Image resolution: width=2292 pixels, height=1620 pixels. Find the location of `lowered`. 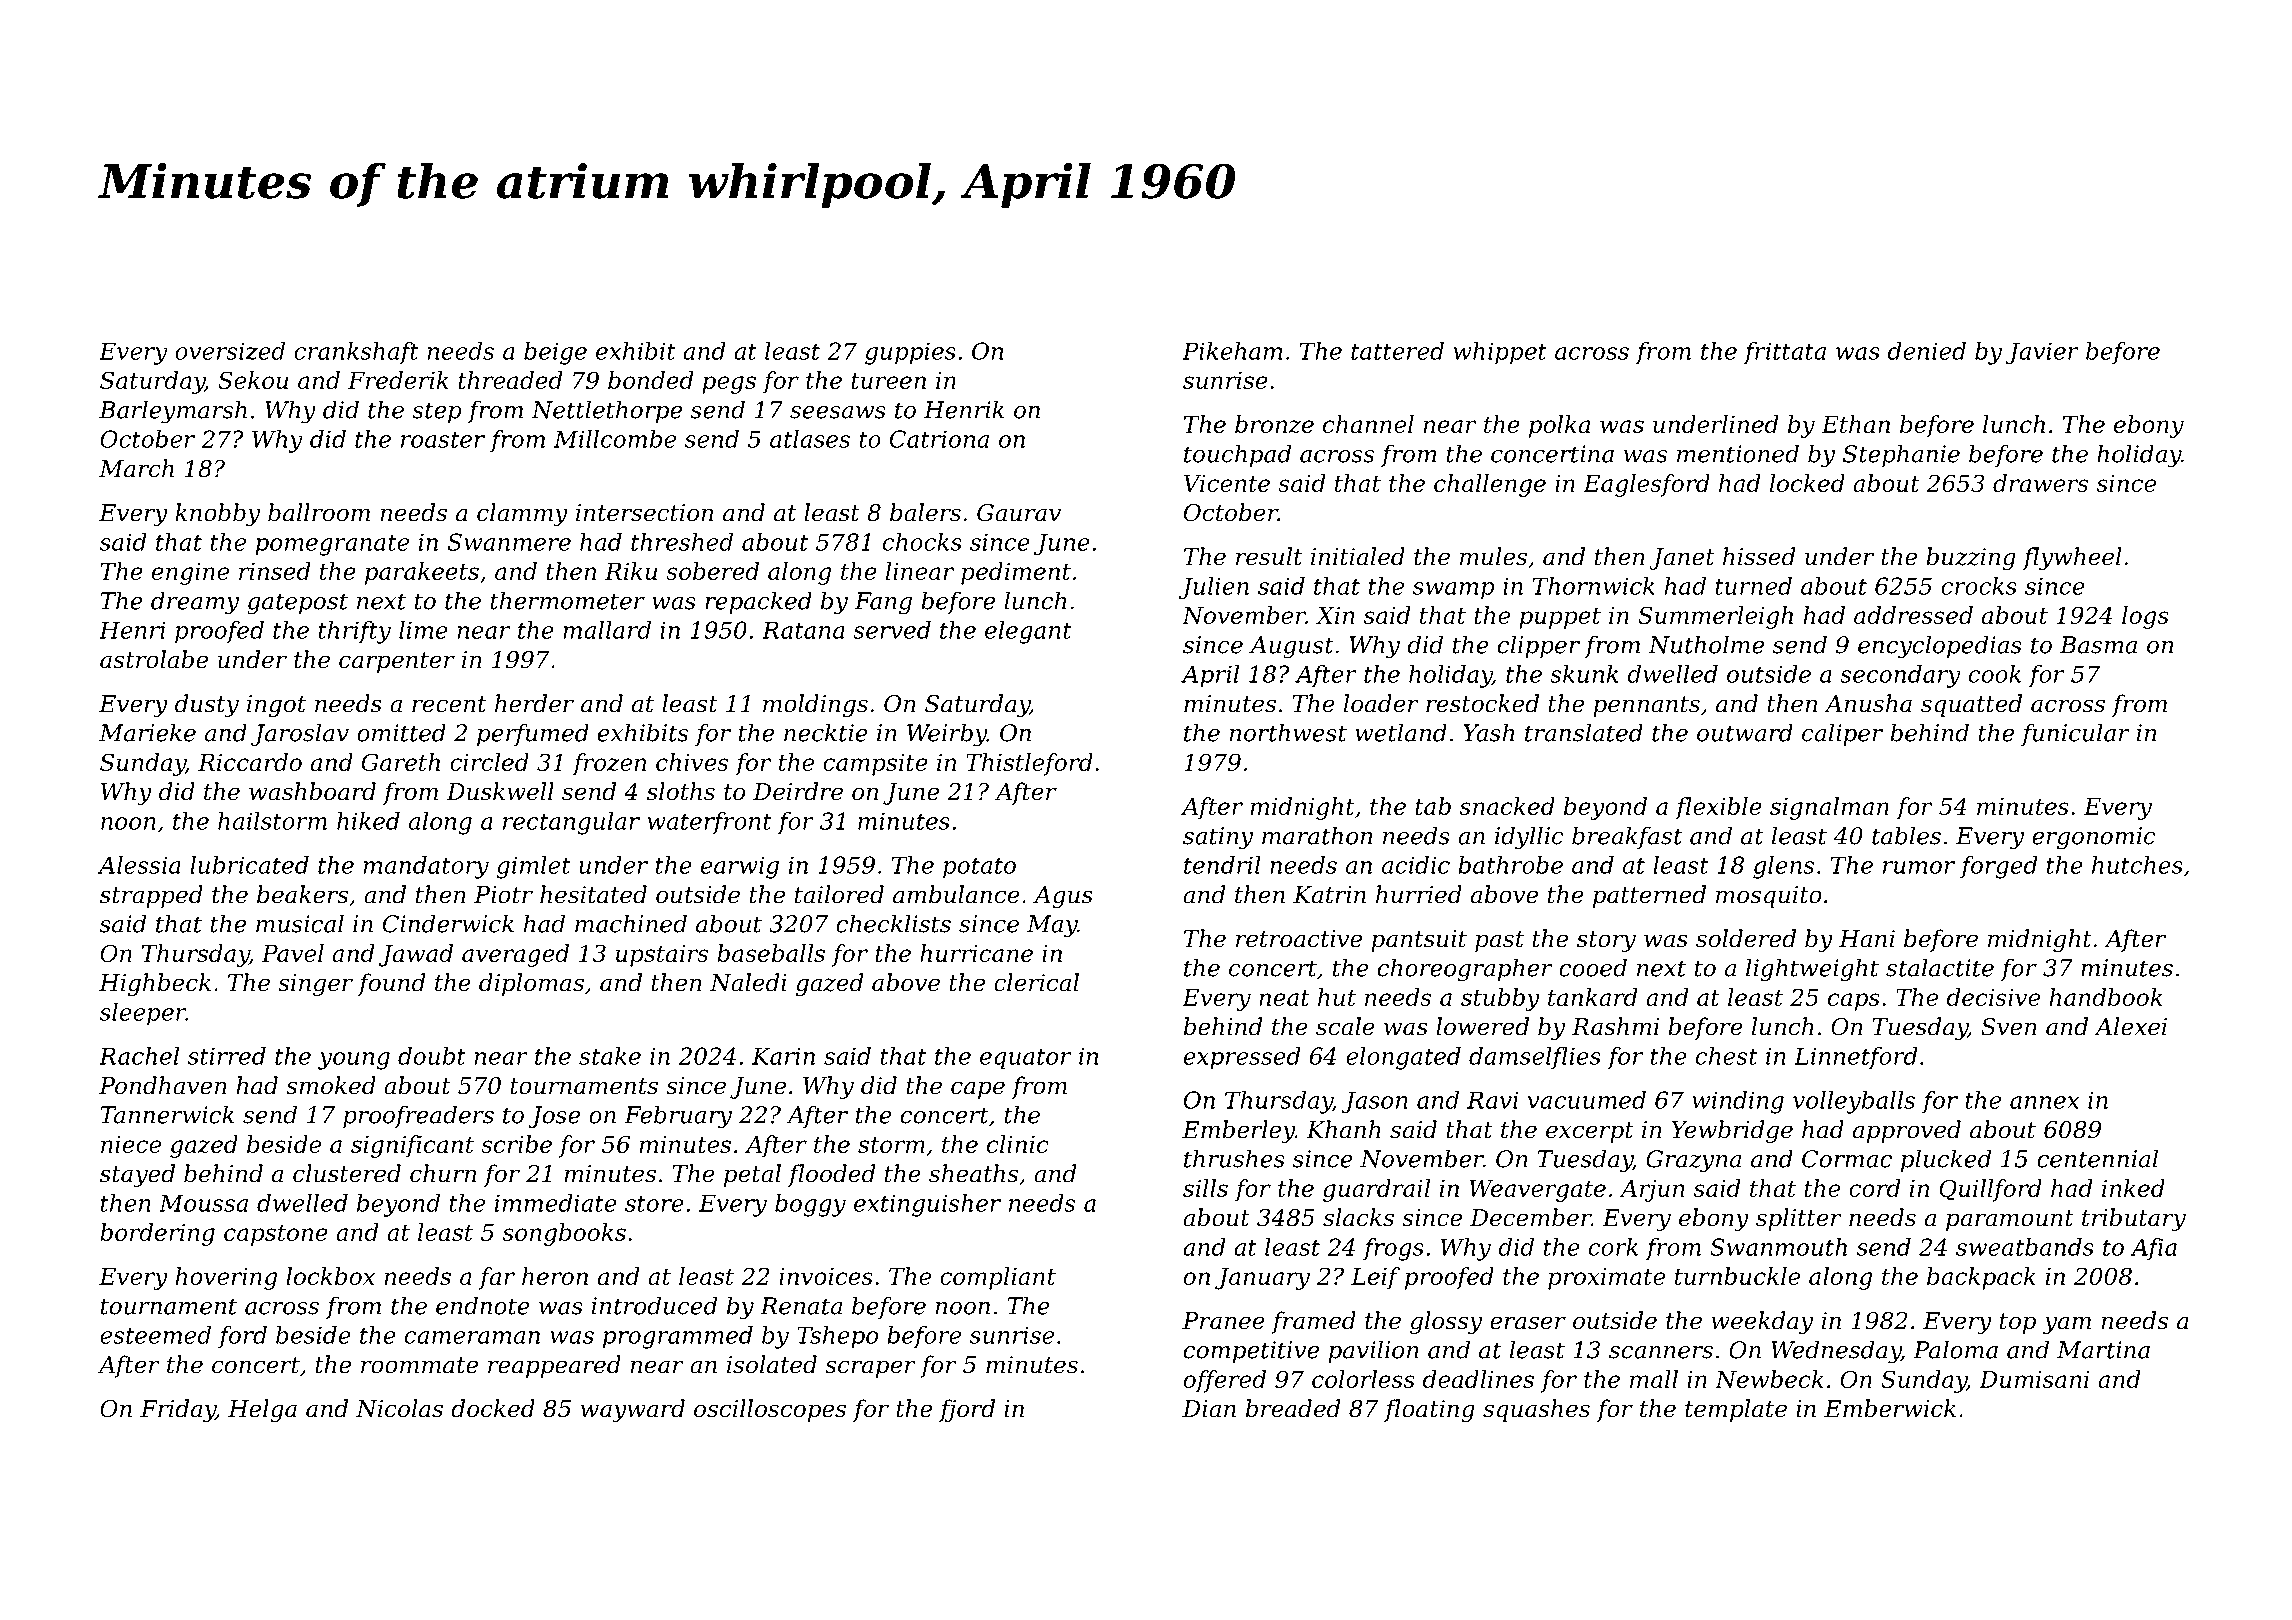

lowered is located at coordinates (1482, 1026).
